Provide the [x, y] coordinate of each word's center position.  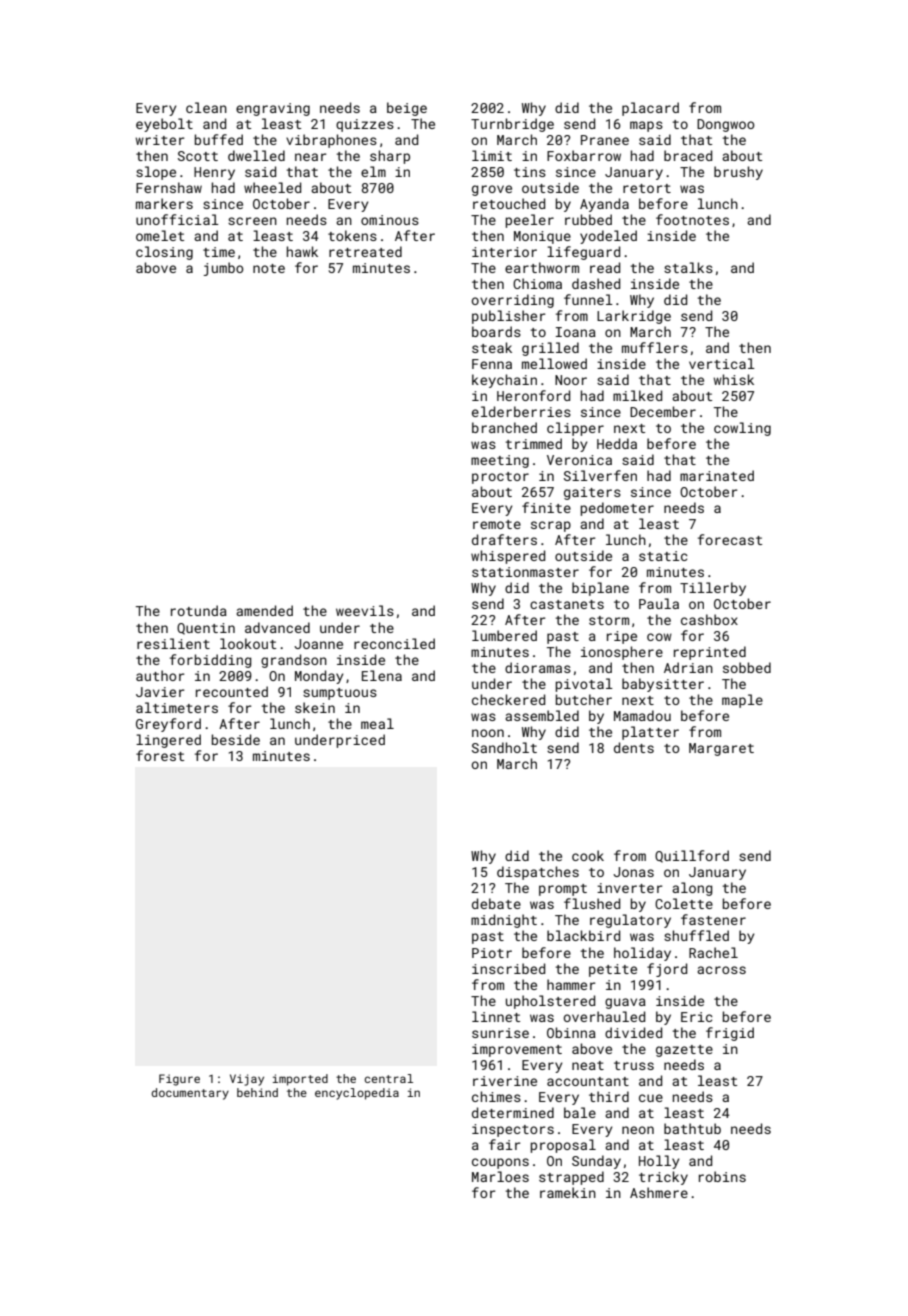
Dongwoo [726, 125]
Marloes [500, 1176]
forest [160, 755]
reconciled [394, 643]
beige [407, 109]
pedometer [617, 509]
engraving [273, 109]
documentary [190, 1094]
